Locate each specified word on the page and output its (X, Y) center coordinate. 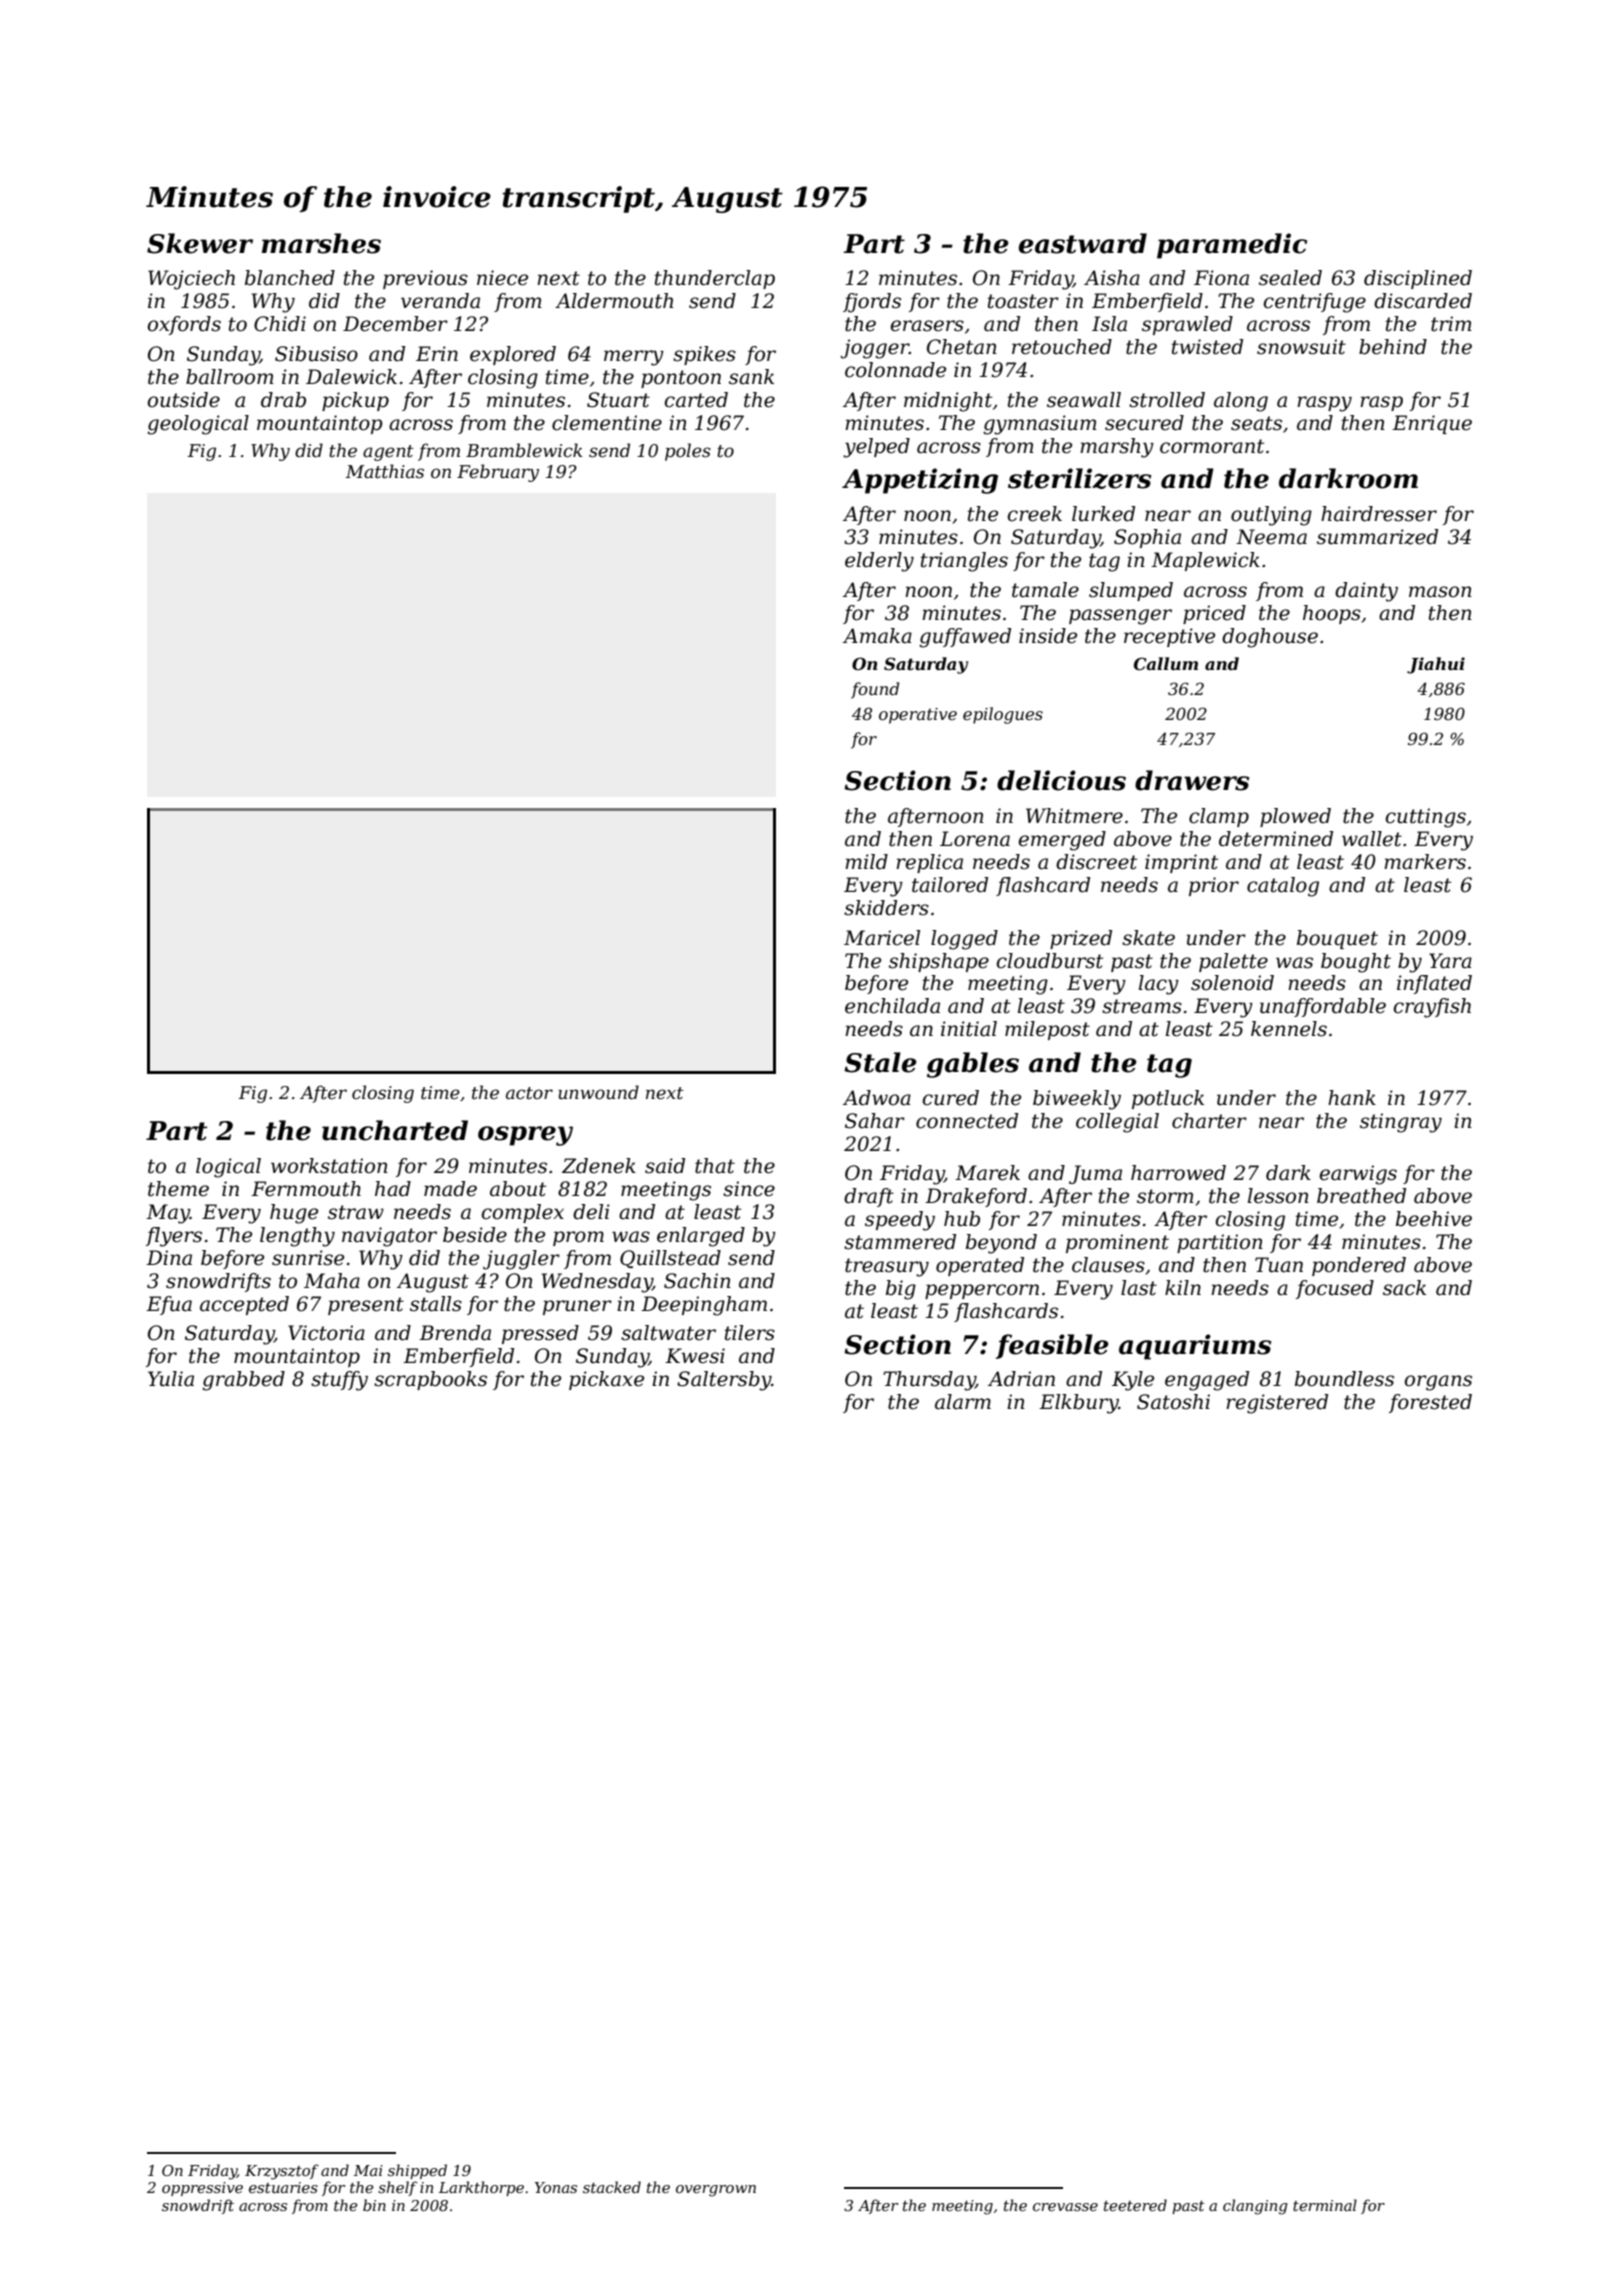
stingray (1401, 1123)
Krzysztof (282, 2172)
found (875, 690)
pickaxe (606, 1380)
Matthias (385, 471)
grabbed (243, 1381)
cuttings (1426, 818)
